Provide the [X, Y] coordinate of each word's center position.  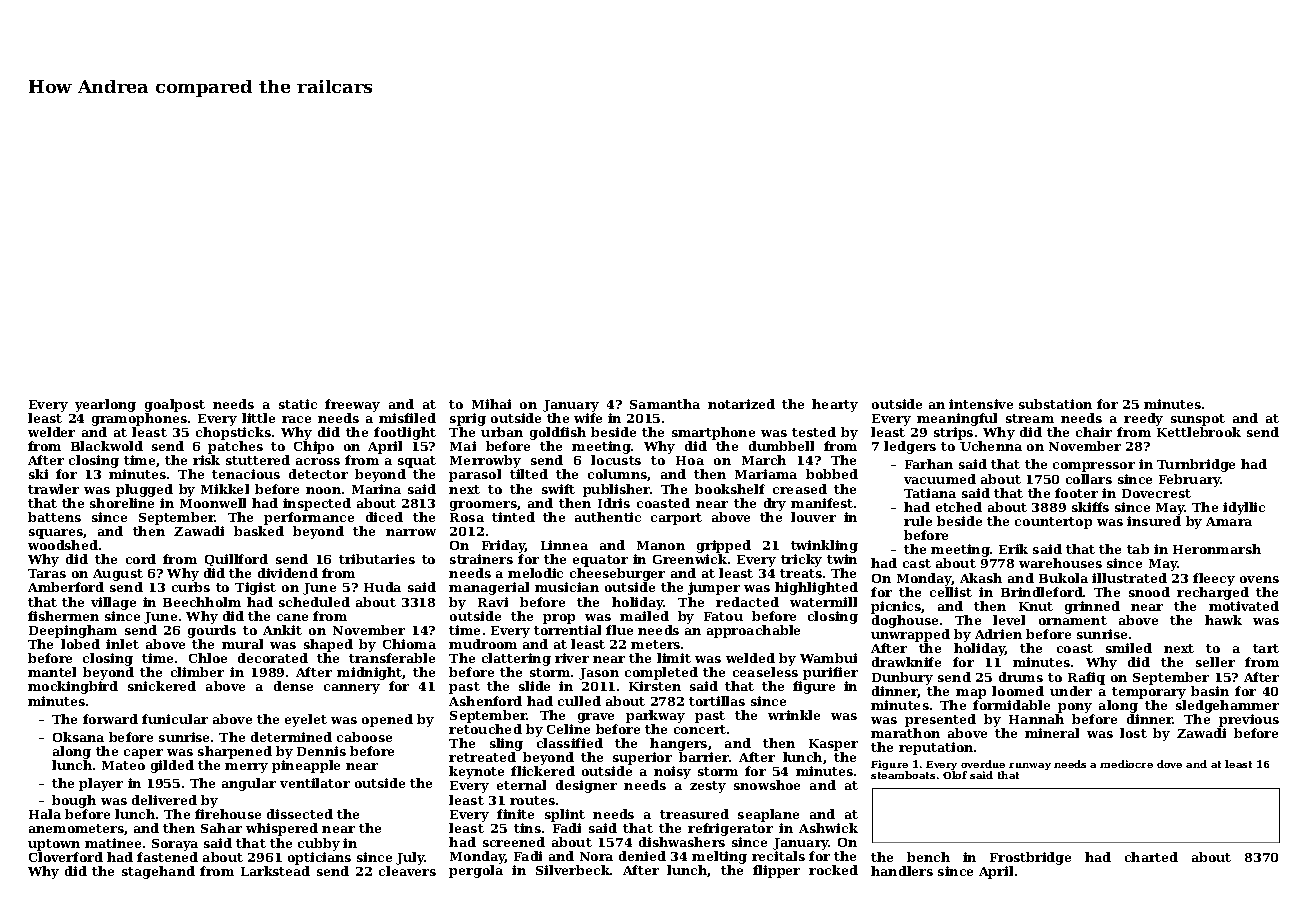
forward [110, 719]
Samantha [665, 404]
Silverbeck [573, 870]
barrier [704, 757]
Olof [955, 775]
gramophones [139, 419]
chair [1094, 432]
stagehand [158, 872]
